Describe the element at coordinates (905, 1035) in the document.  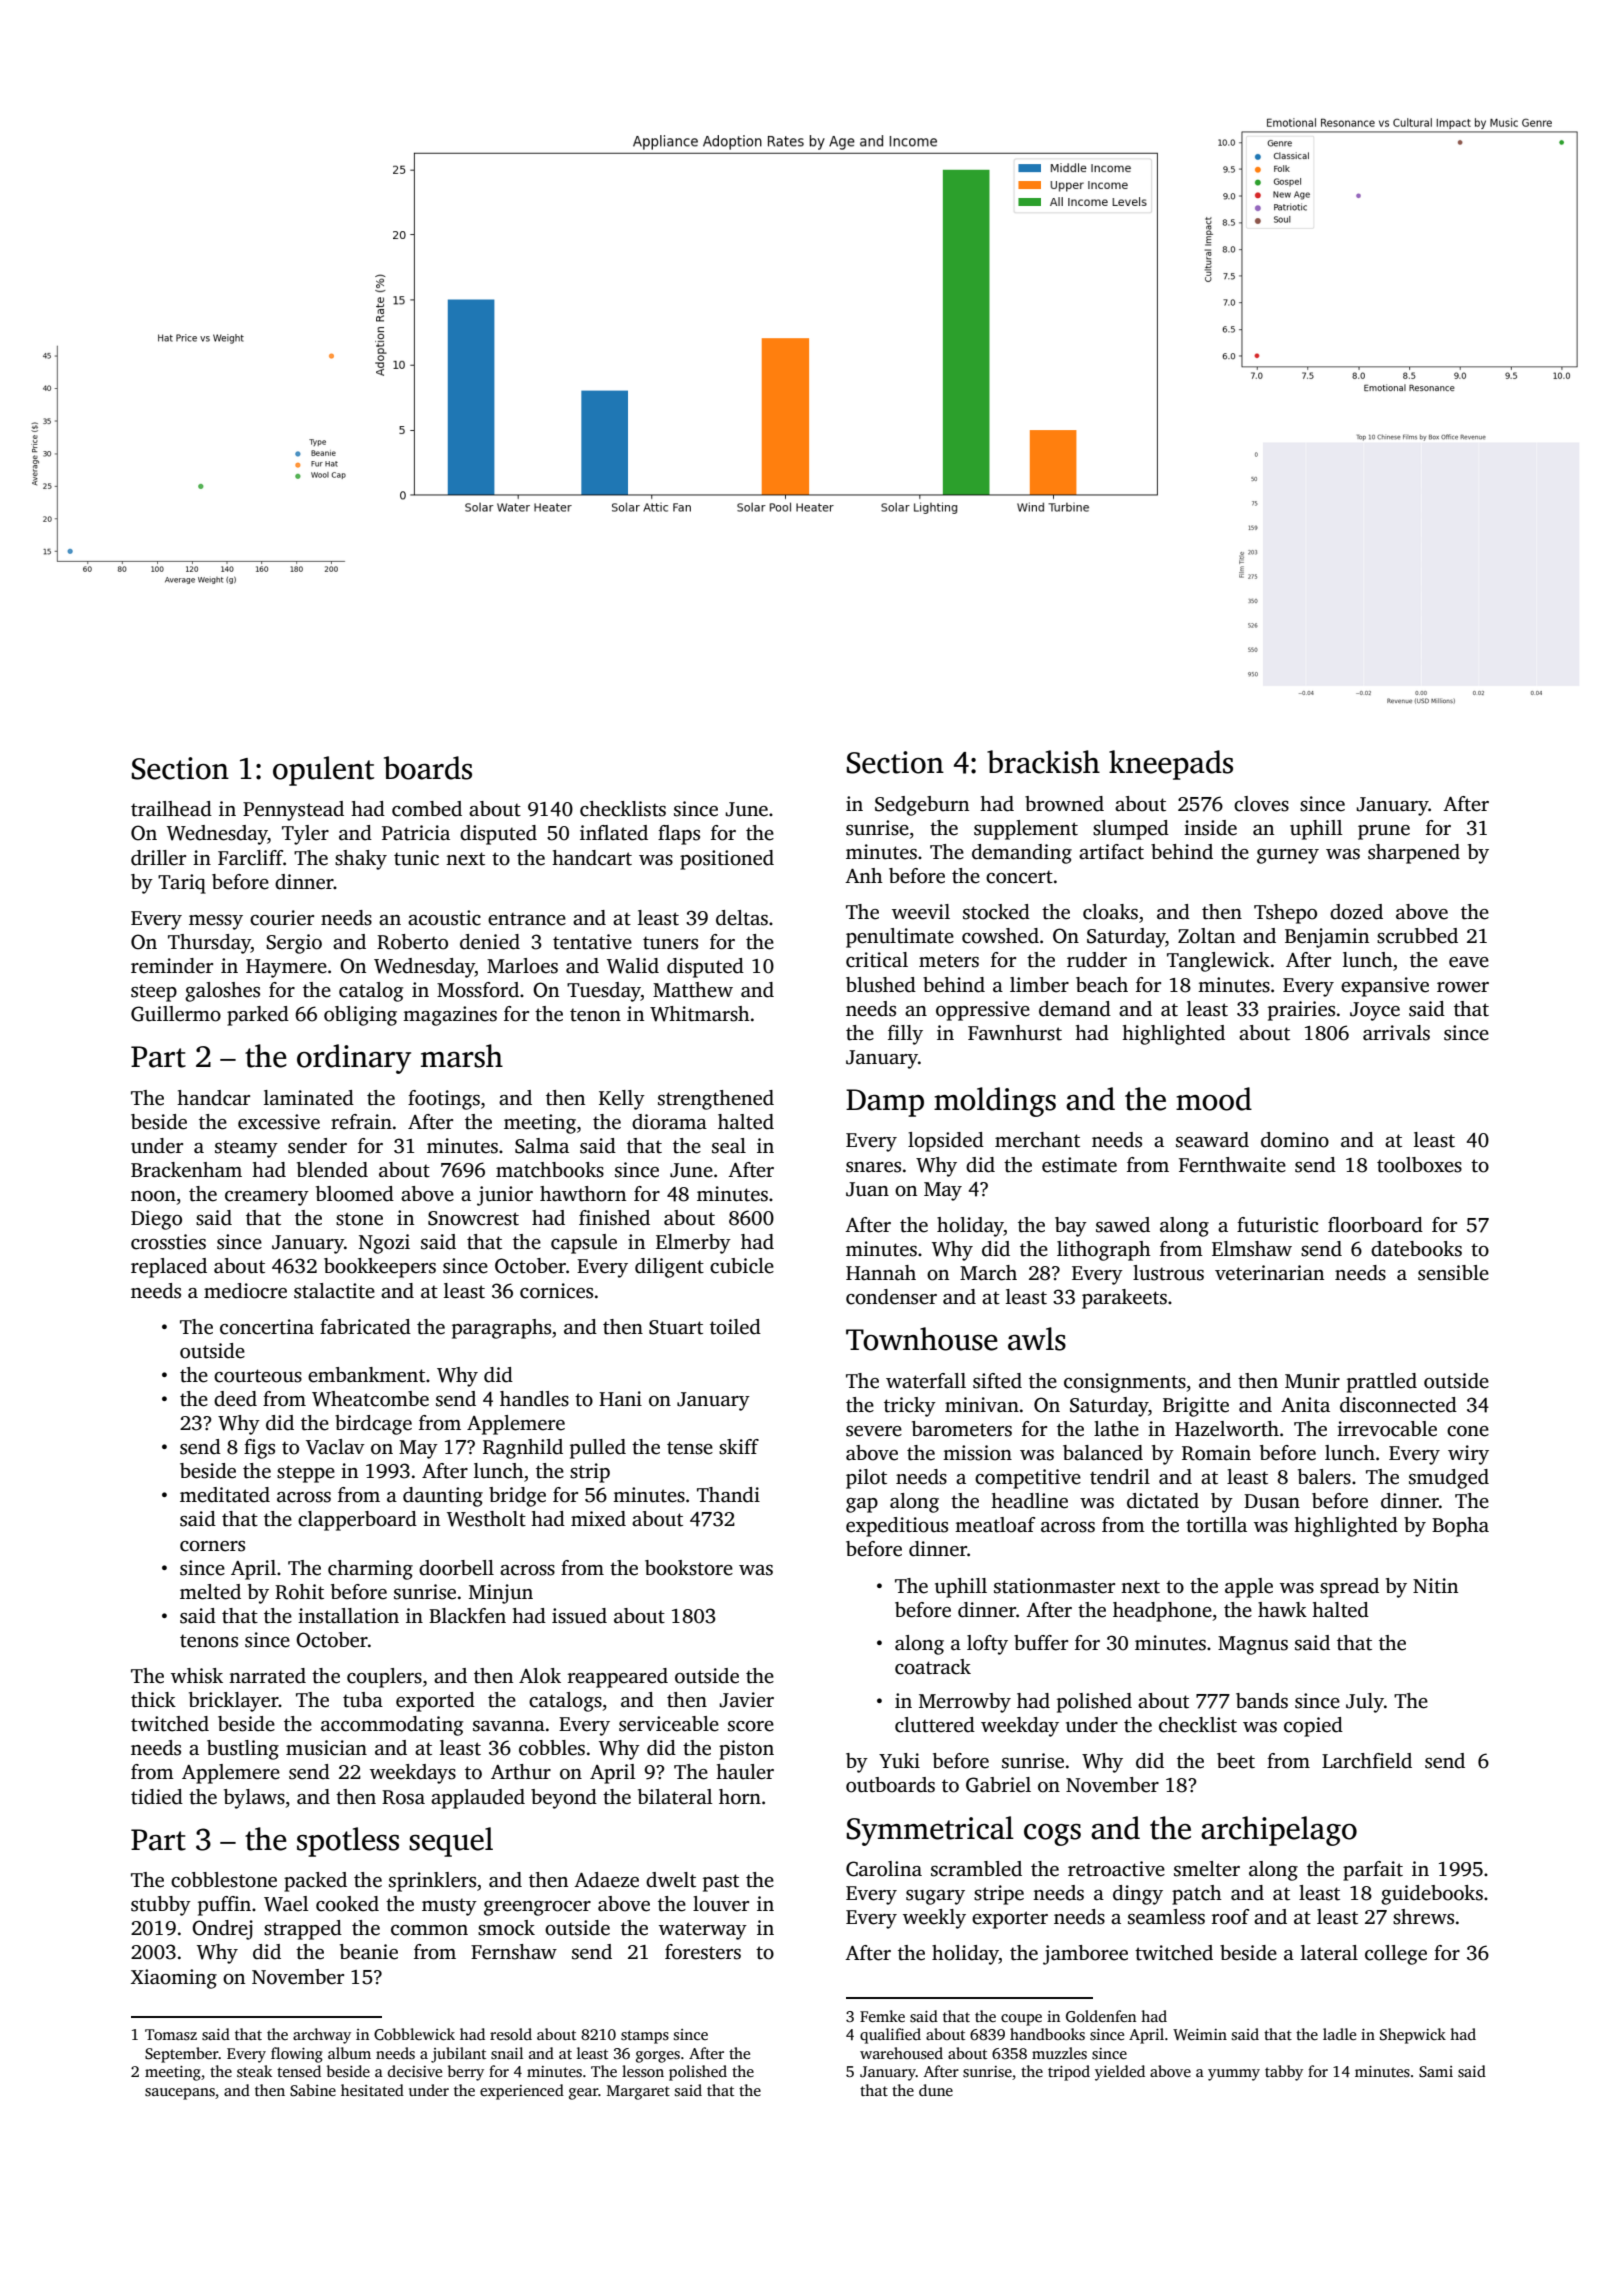
I see `filly` at that location.
